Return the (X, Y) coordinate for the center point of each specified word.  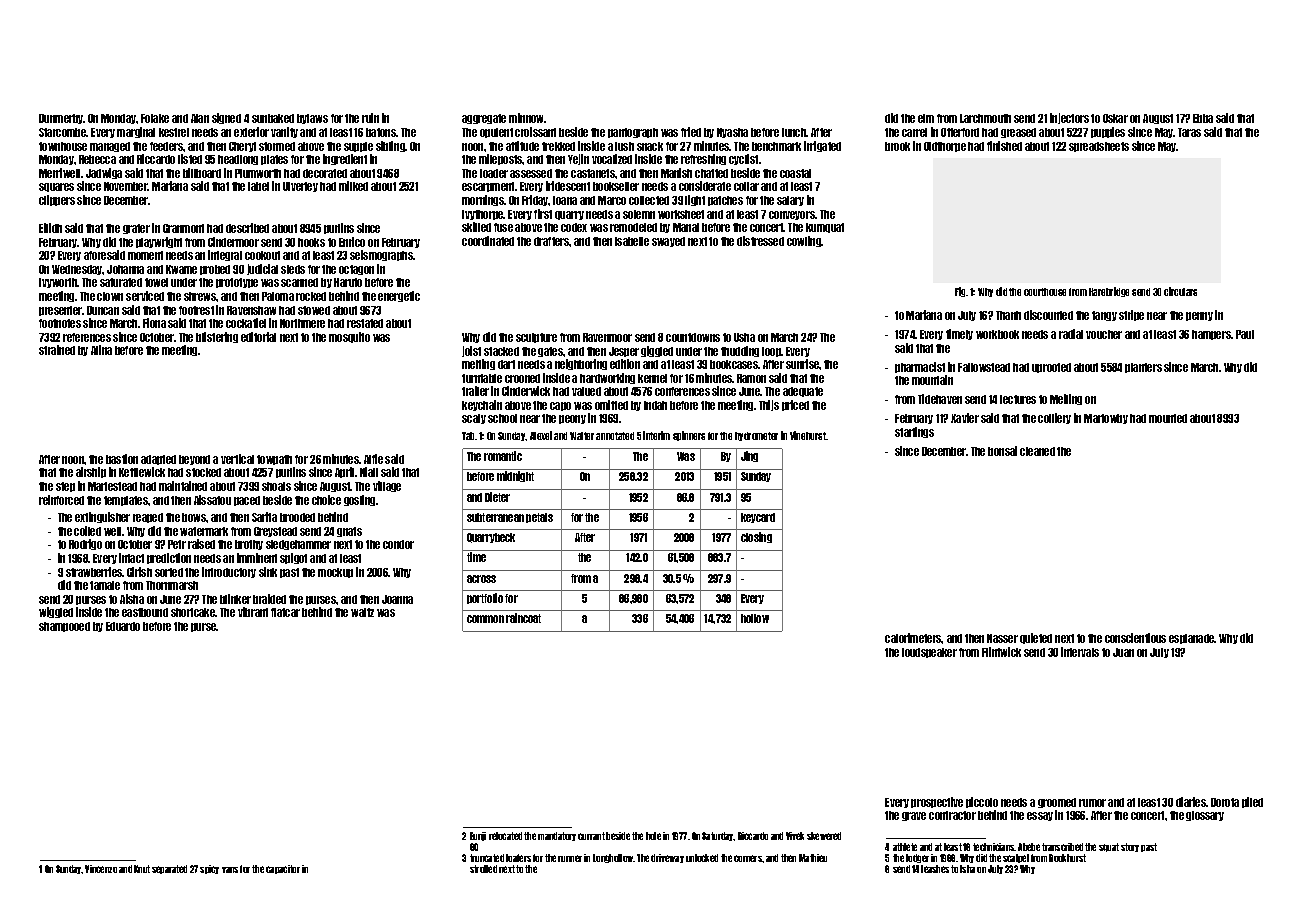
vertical (237, 459)
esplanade (1192, 639)
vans (230, 870)
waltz (362, 612)
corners (748, 858)
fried (691, 132)
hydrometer (756, 436)
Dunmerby (61, 119)
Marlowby (1106, 419)
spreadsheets (1099, 147)
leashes (935, 869)
